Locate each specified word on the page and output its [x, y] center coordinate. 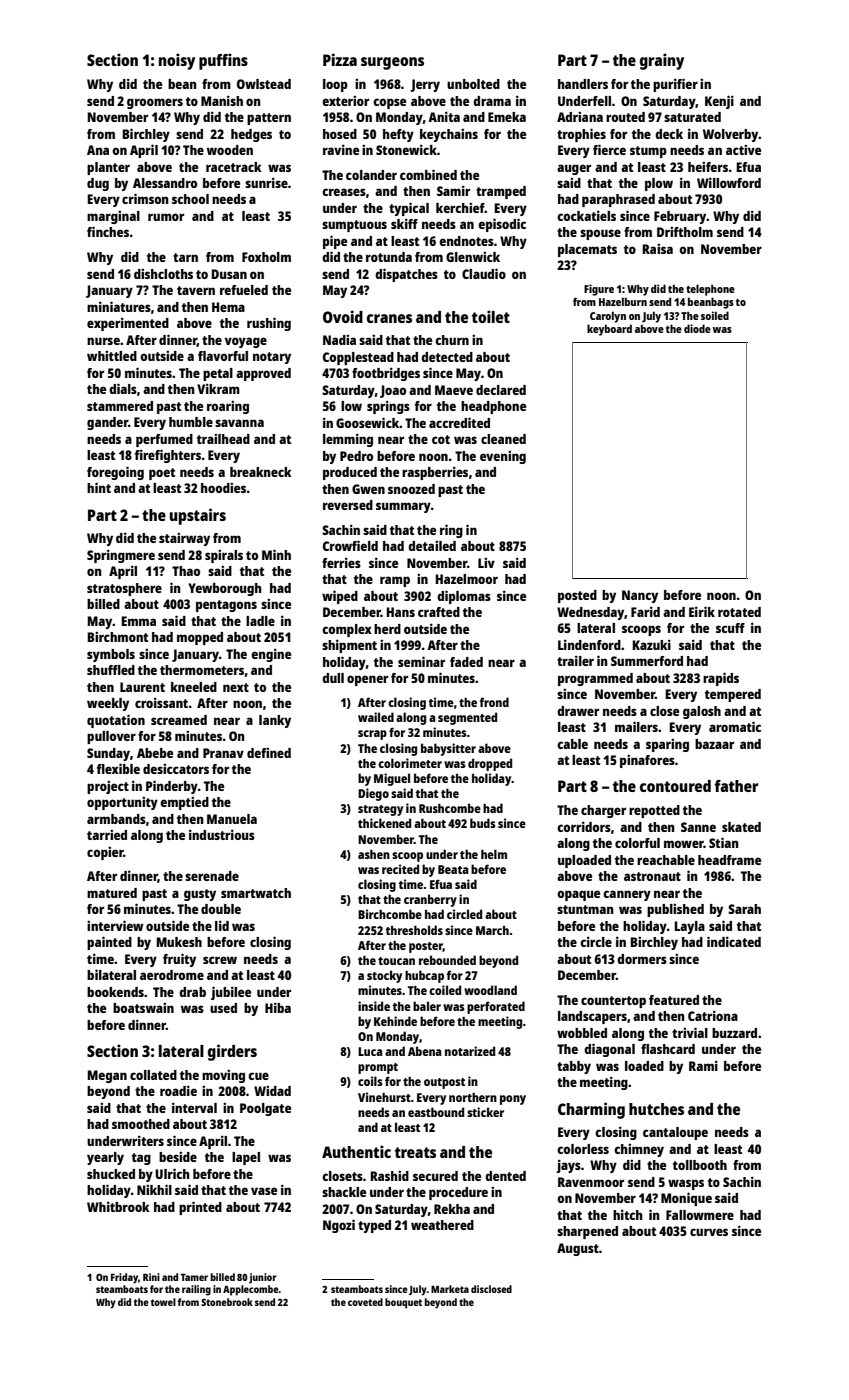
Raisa [657, 249]
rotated [739, 612]
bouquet [403, 1303]
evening [503, 457]
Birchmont [117, 637]
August [578, 1249]
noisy [177, 61]
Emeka [507, 117]
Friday [124, 1278]
